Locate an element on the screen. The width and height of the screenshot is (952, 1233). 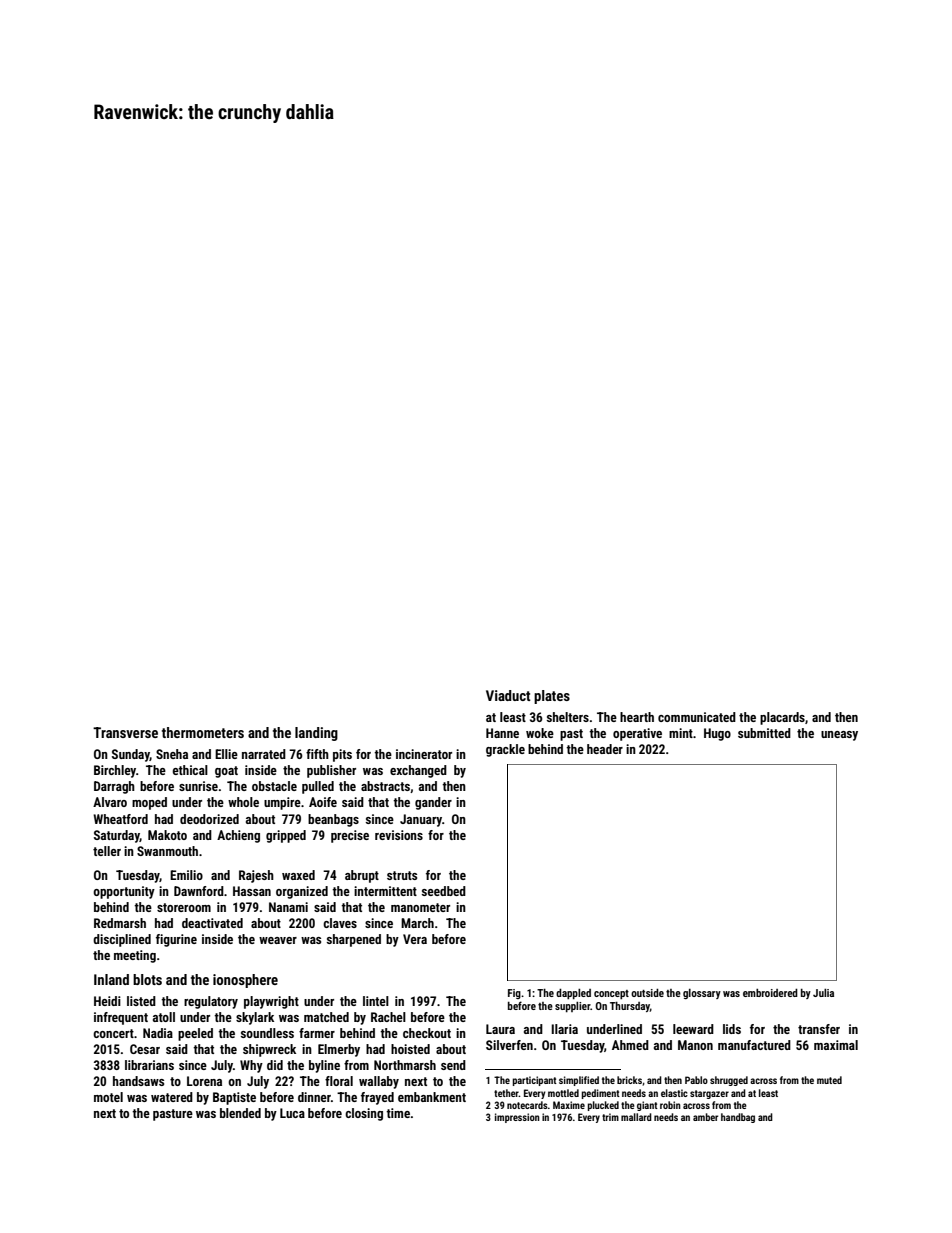
deactivated is located at coordinates (212, 923).
